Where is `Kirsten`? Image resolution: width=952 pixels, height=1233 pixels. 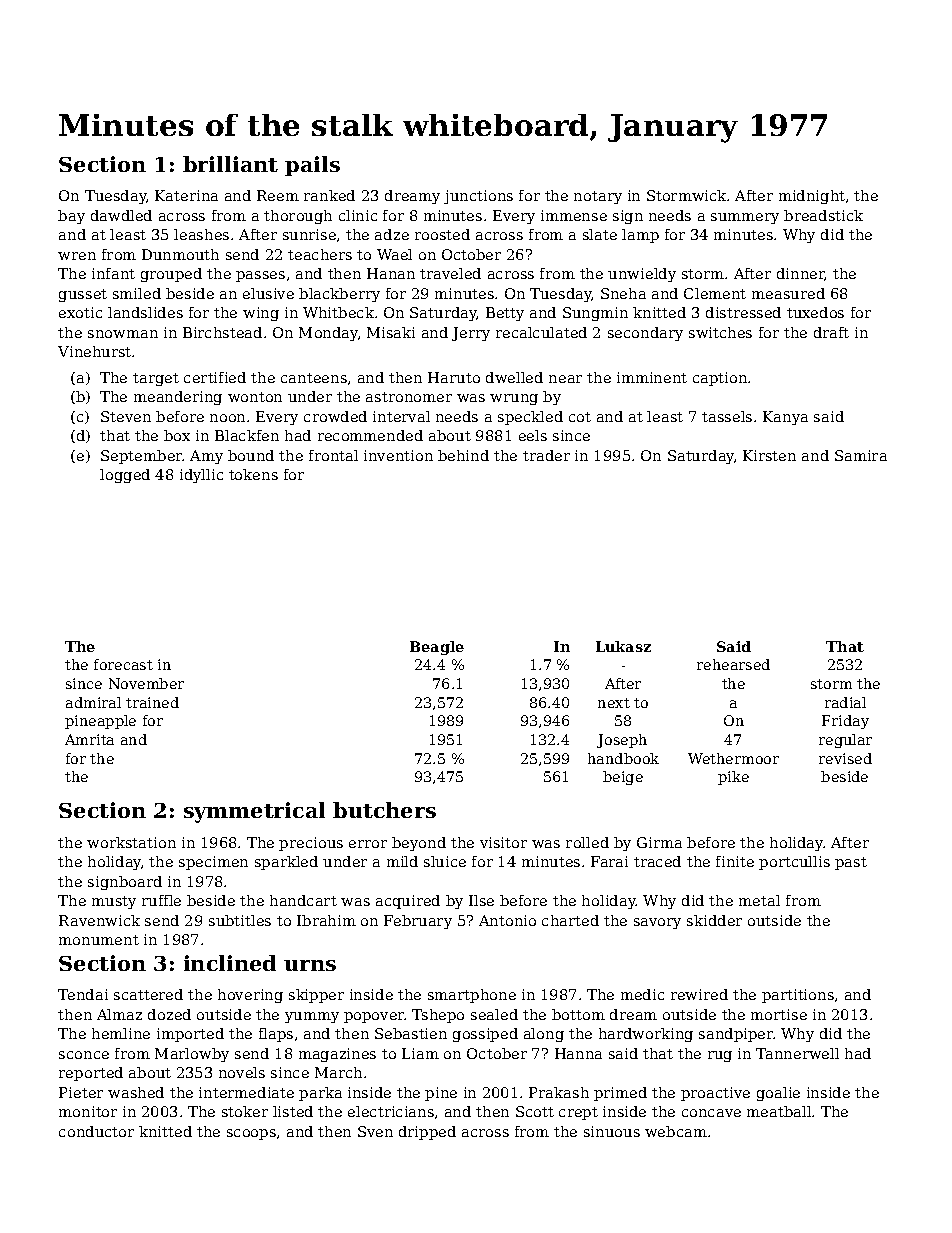 Kirsten is located at coordinates (769, 455).
